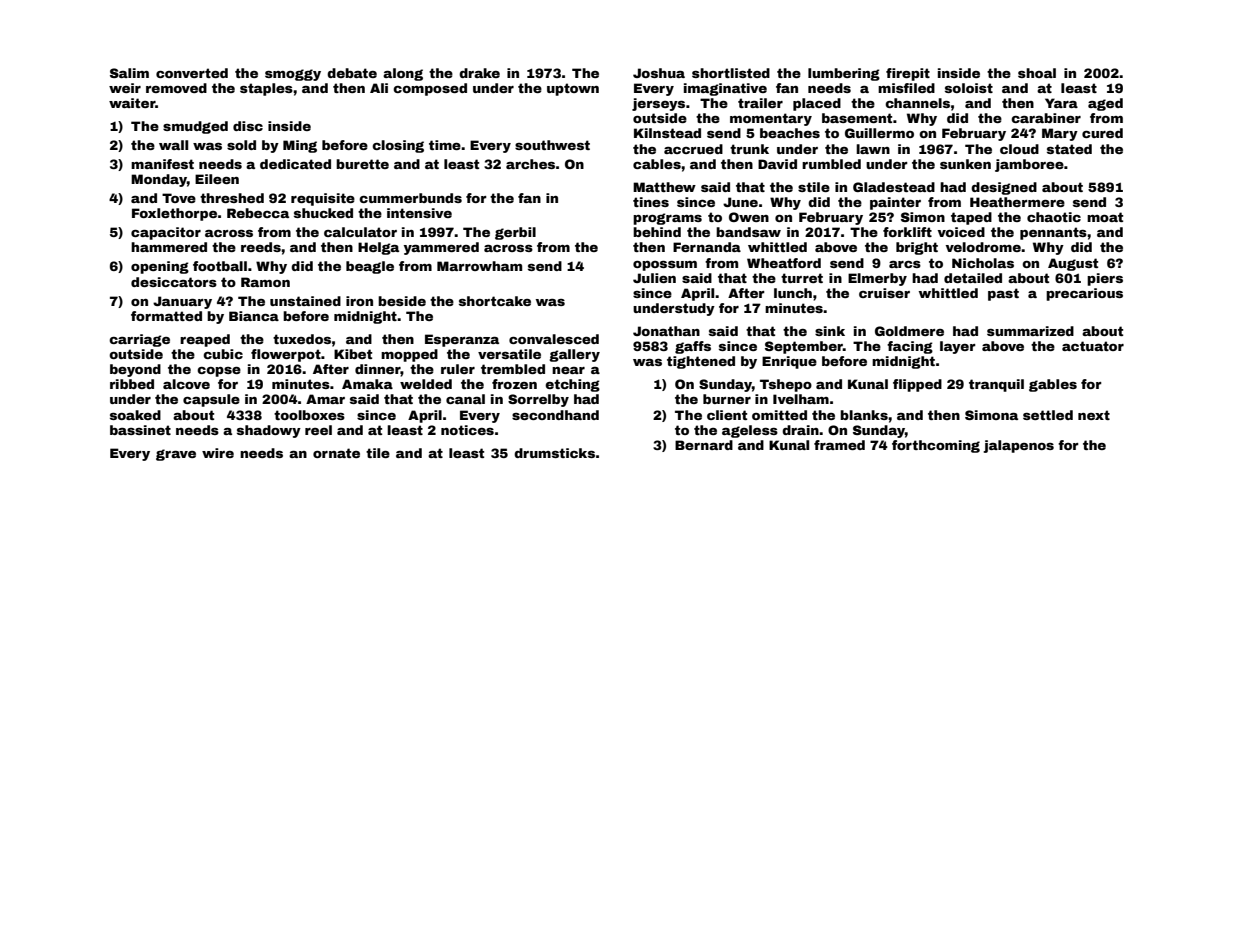  I want to click on client, so click(727, 415).
